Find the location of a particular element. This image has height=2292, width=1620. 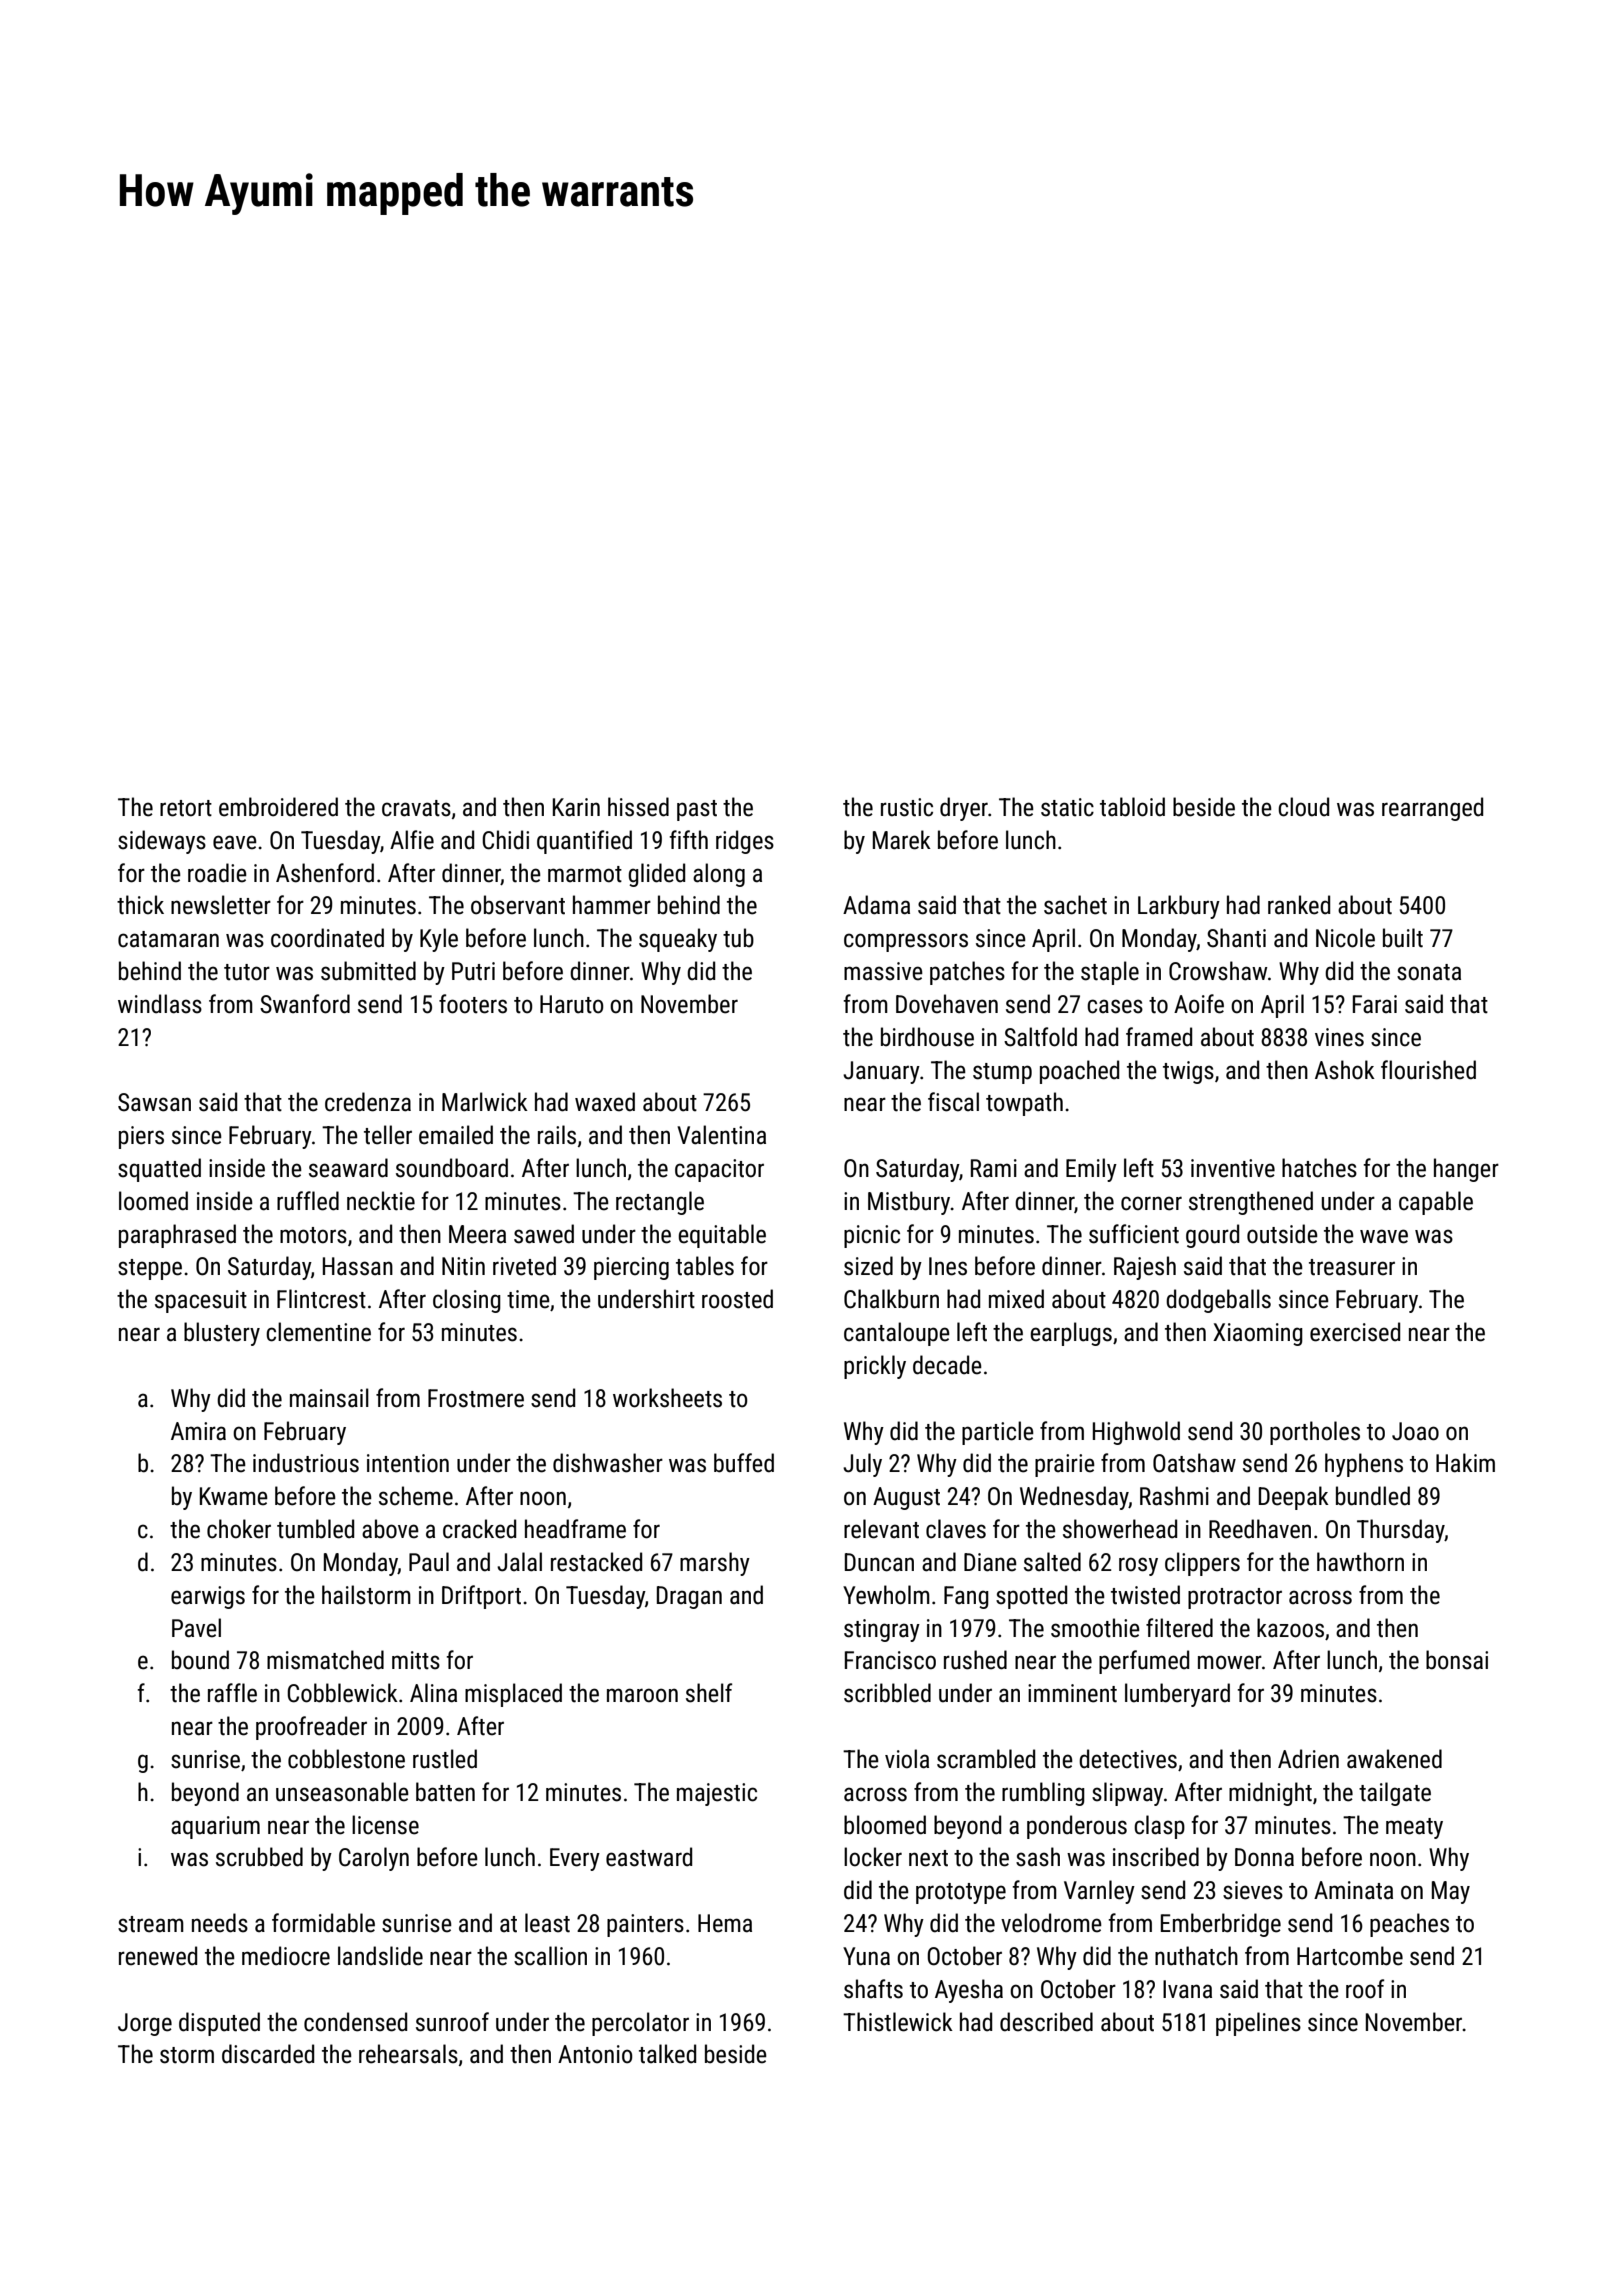

Carolyn is located at coordinates (374, 1859).
